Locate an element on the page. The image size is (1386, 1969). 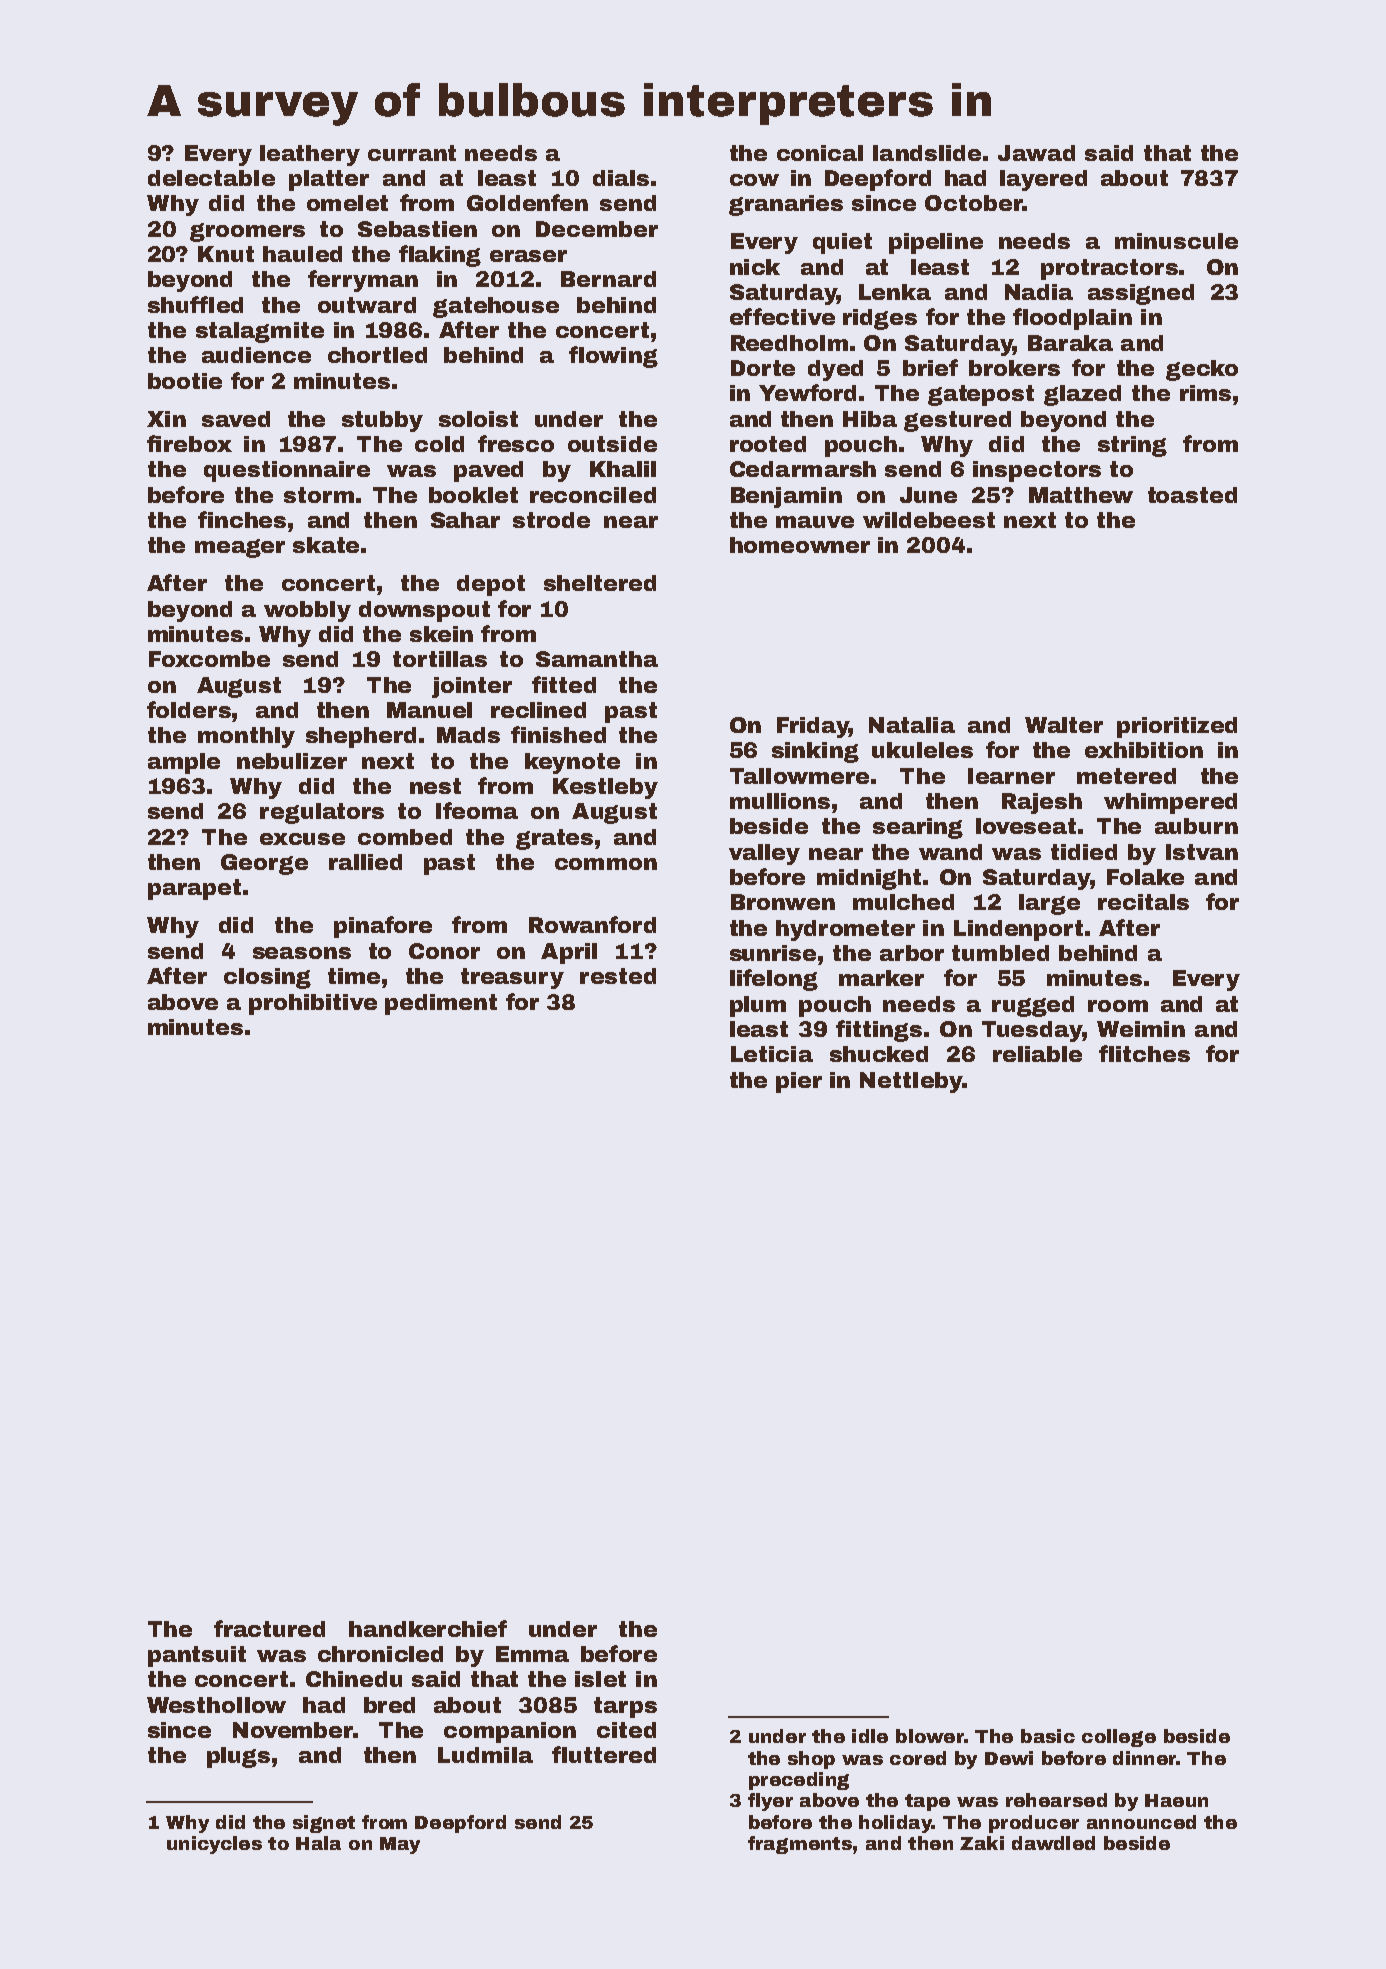
gecko is located at coordinates (1202, 370).
